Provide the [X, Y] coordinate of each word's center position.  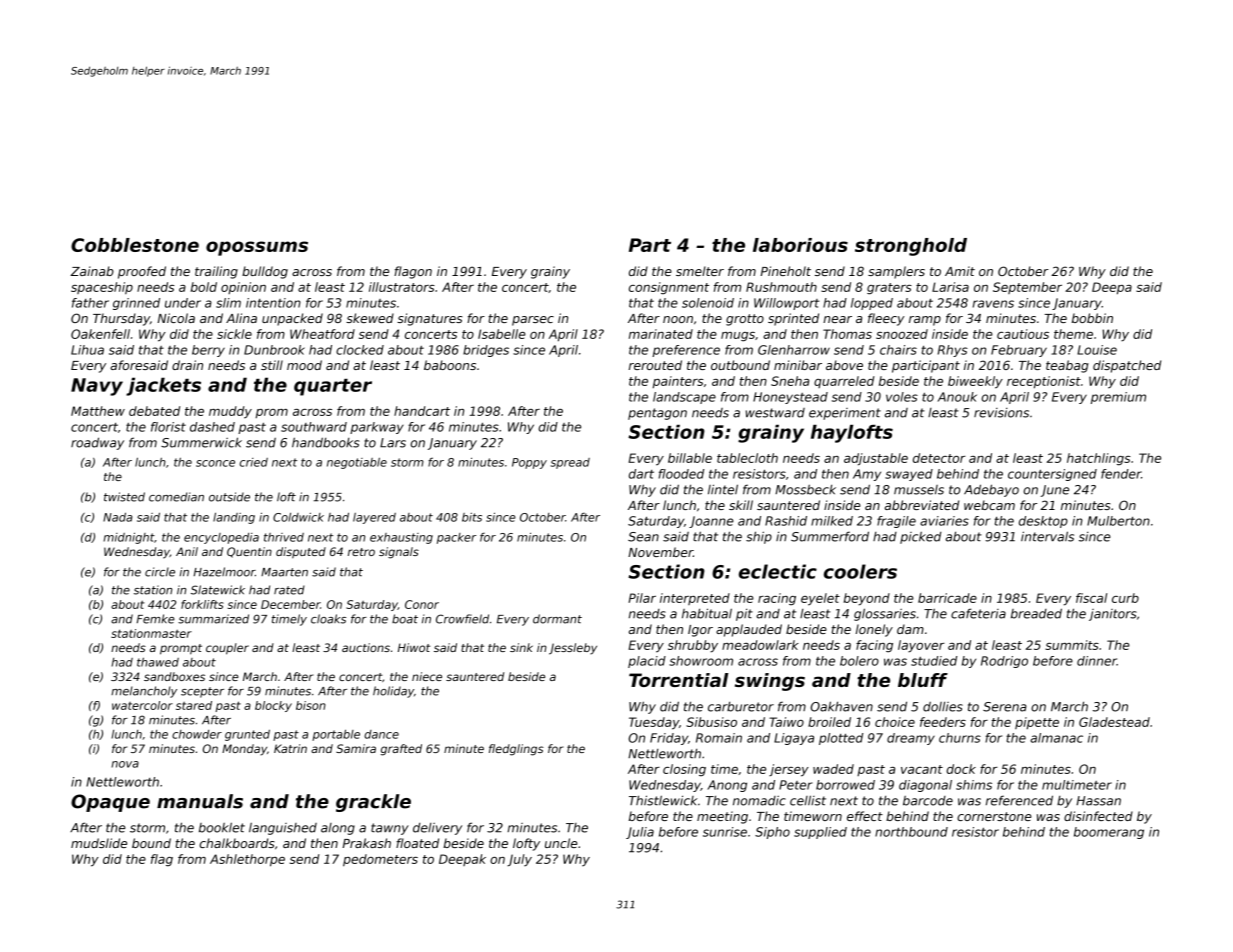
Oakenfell [100, 334]
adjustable [876, 459]
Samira [356, 748]
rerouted [655, 365]
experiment [845, 414]
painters [678, 382]
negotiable [357, 463]
